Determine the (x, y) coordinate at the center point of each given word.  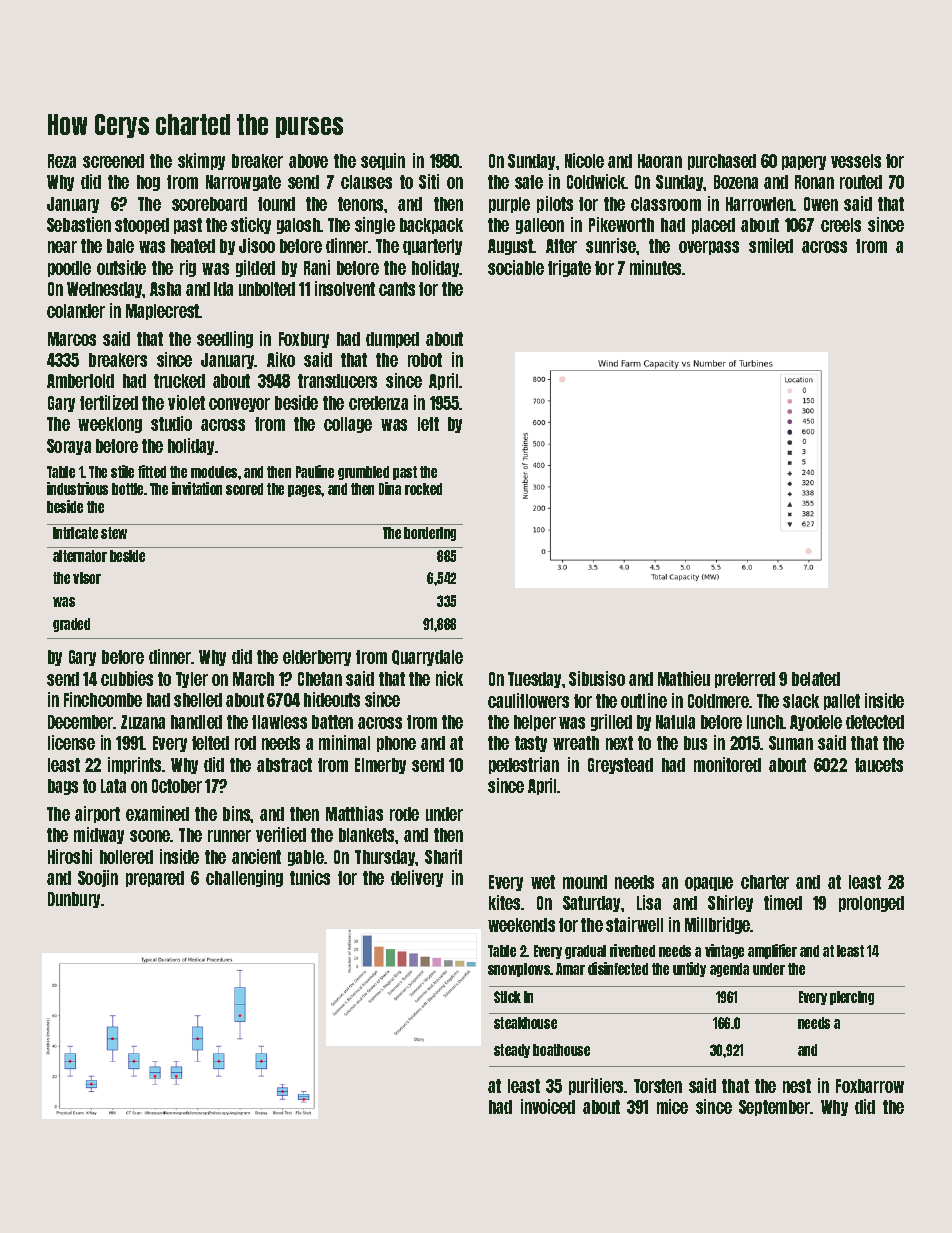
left (428, 424)
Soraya (69, 447)
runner (229, 836)
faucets (879, 765)
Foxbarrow (870, 1086)
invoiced (548, 1106)
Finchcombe (103, 699)
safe (529, 182)
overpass (709, 248)
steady (512, 1051)
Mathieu (684, 678)
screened (113, 161)
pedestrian (524, 765)
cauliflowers (528, 700)
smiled (771, 245)
